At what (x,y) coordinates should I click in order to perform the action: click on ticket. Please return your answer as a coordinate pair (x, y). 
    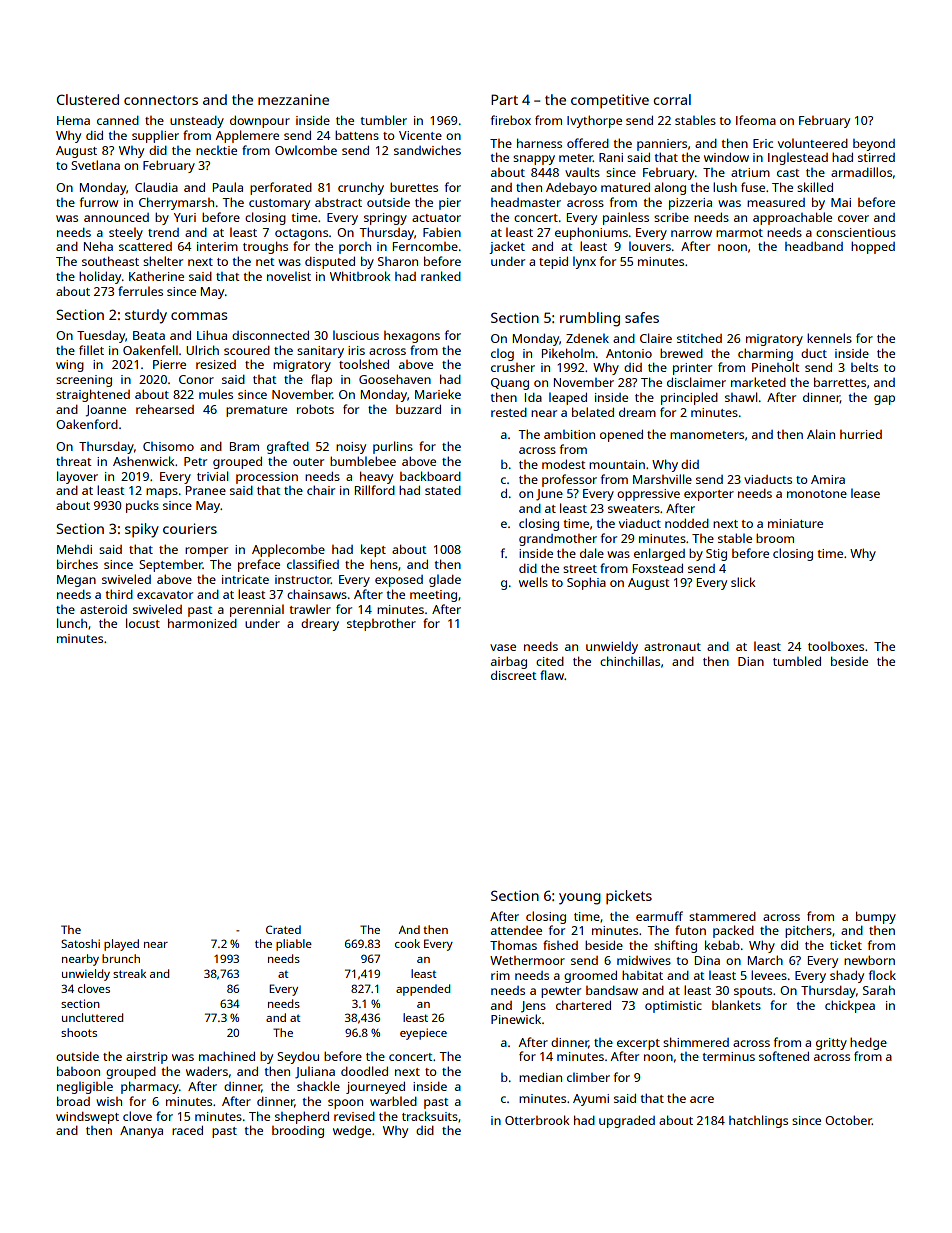
    Looking at the image, I should click on (846, 945).
